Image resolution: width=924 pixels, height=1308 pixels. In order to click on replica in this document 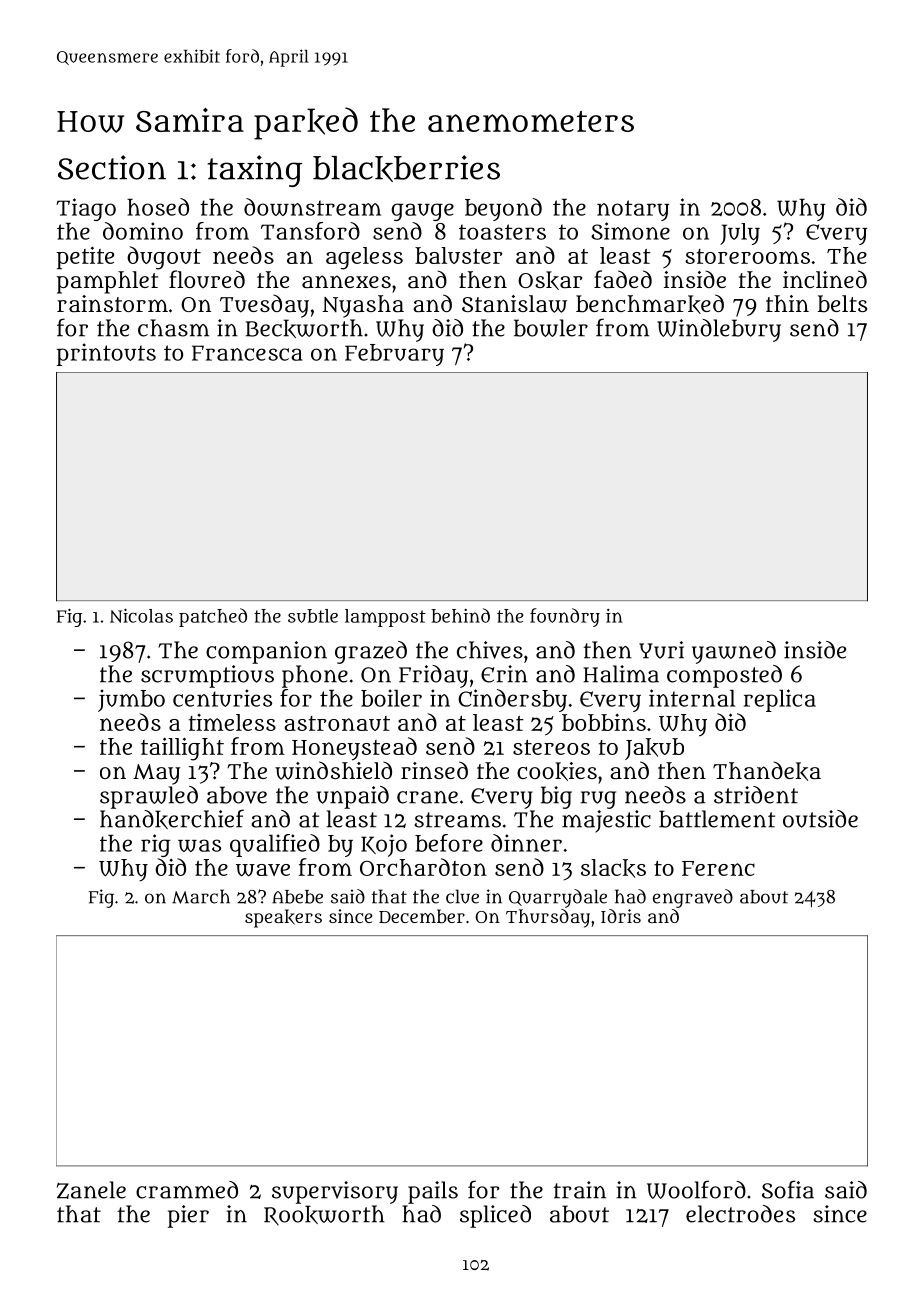, I will do `click(780, 700)`.
